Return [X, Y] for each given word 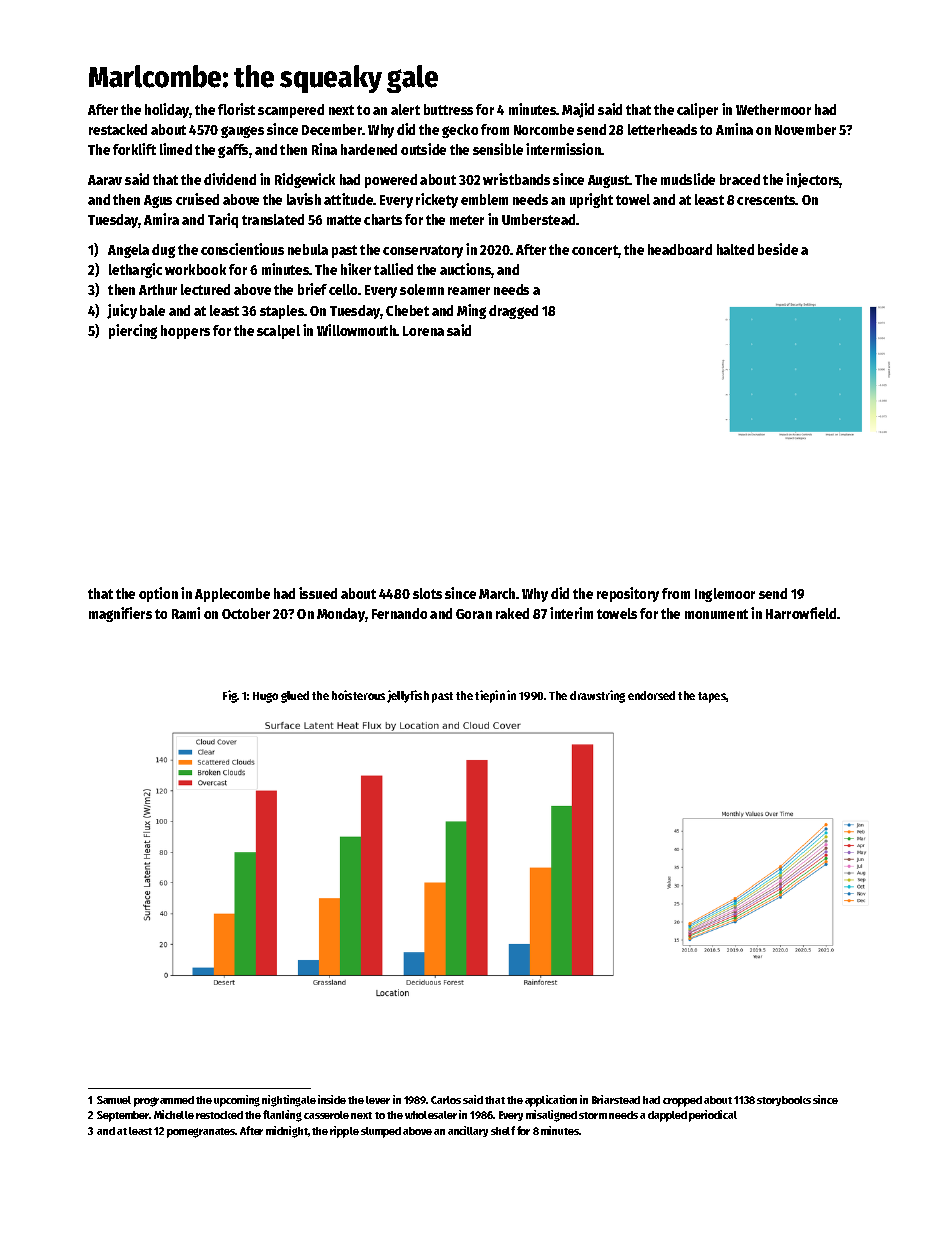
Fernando [399, 613]
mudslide [688, 179]
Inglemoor [725, 595]
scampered [291, 111]
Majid [578, 110]
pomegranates [201, 1133]
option [158, 594]
